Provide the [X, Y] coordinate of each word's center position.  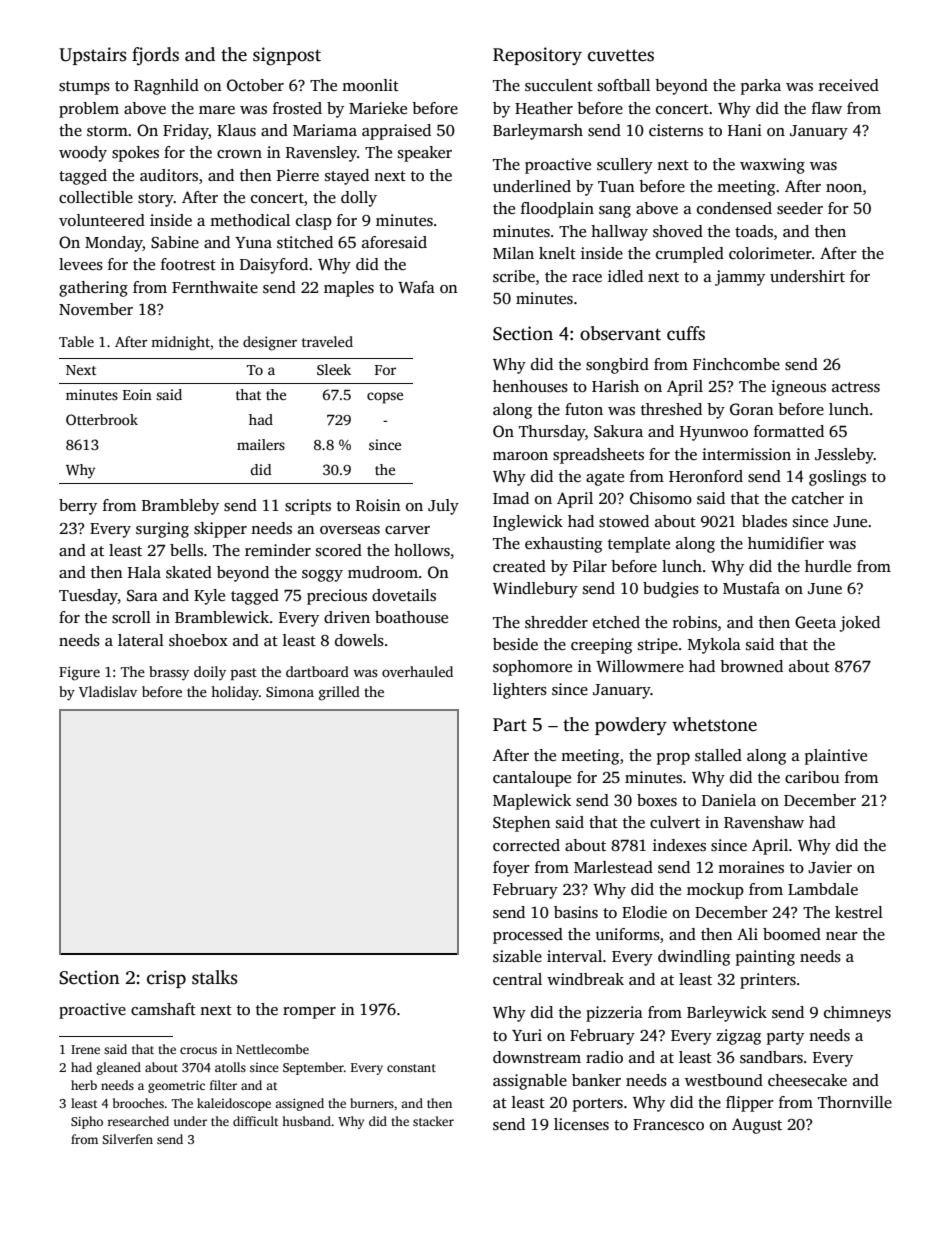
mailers [261, 444]
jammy [740, 278]
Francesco [668, 1124]
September [313, 1068]
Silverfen [127, 1139]
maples [349, 289]
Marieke [378, 108]
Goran [752, 409]
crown [239, 154]
